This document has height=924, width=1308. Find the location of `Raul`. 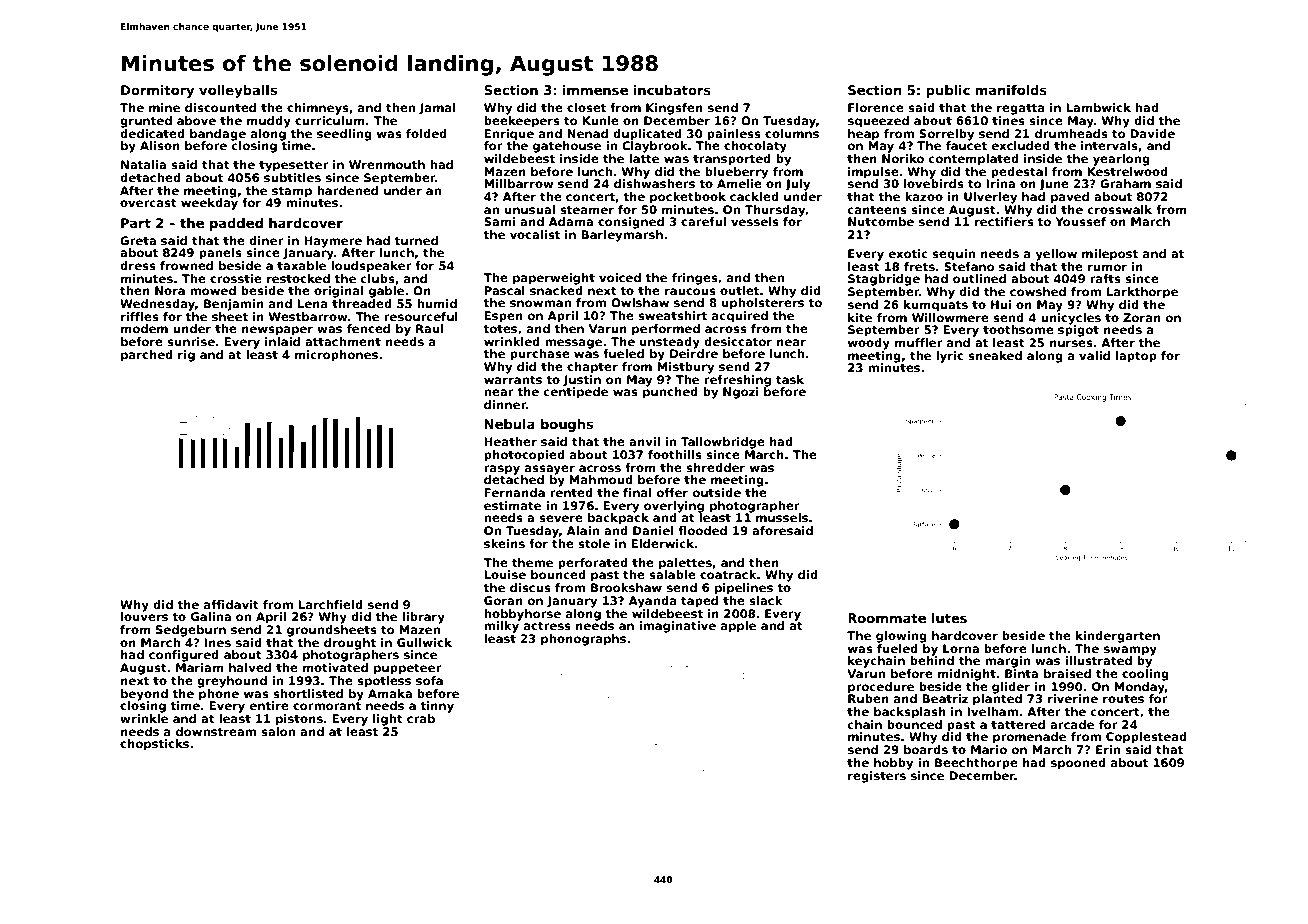

Raul is located at coordinates (430, 328).
